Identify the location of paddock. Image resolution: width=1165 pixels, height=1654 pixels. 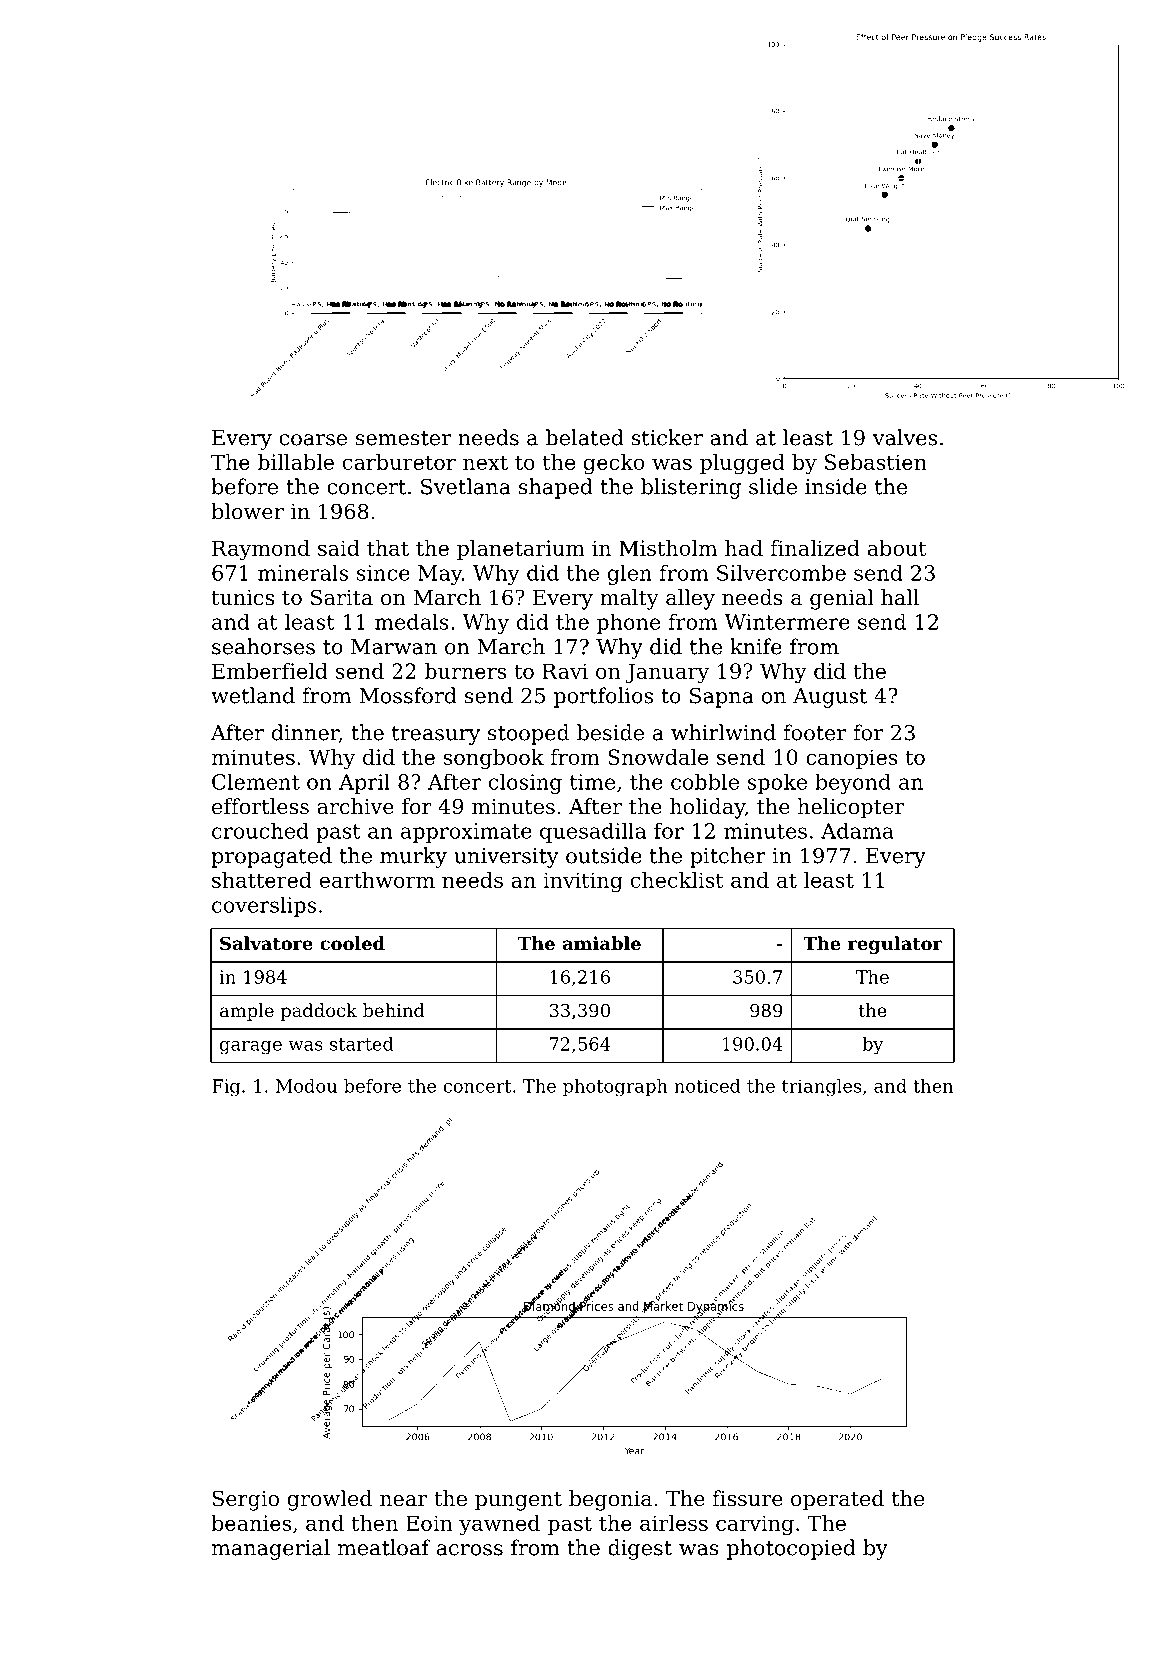
(319, 1012).
